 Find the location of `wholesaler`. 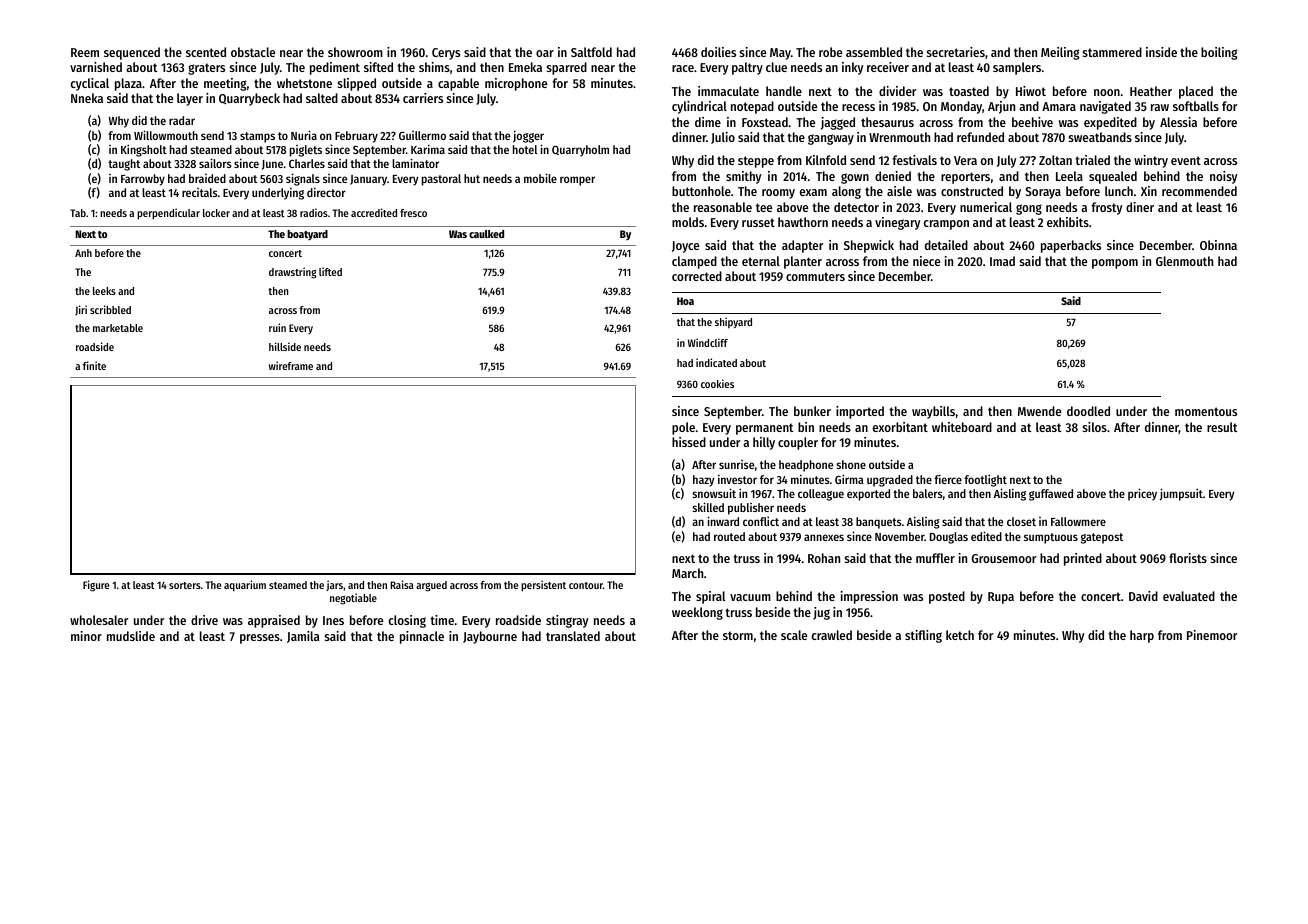

wholesaler is located at coordinates (99, 620).
